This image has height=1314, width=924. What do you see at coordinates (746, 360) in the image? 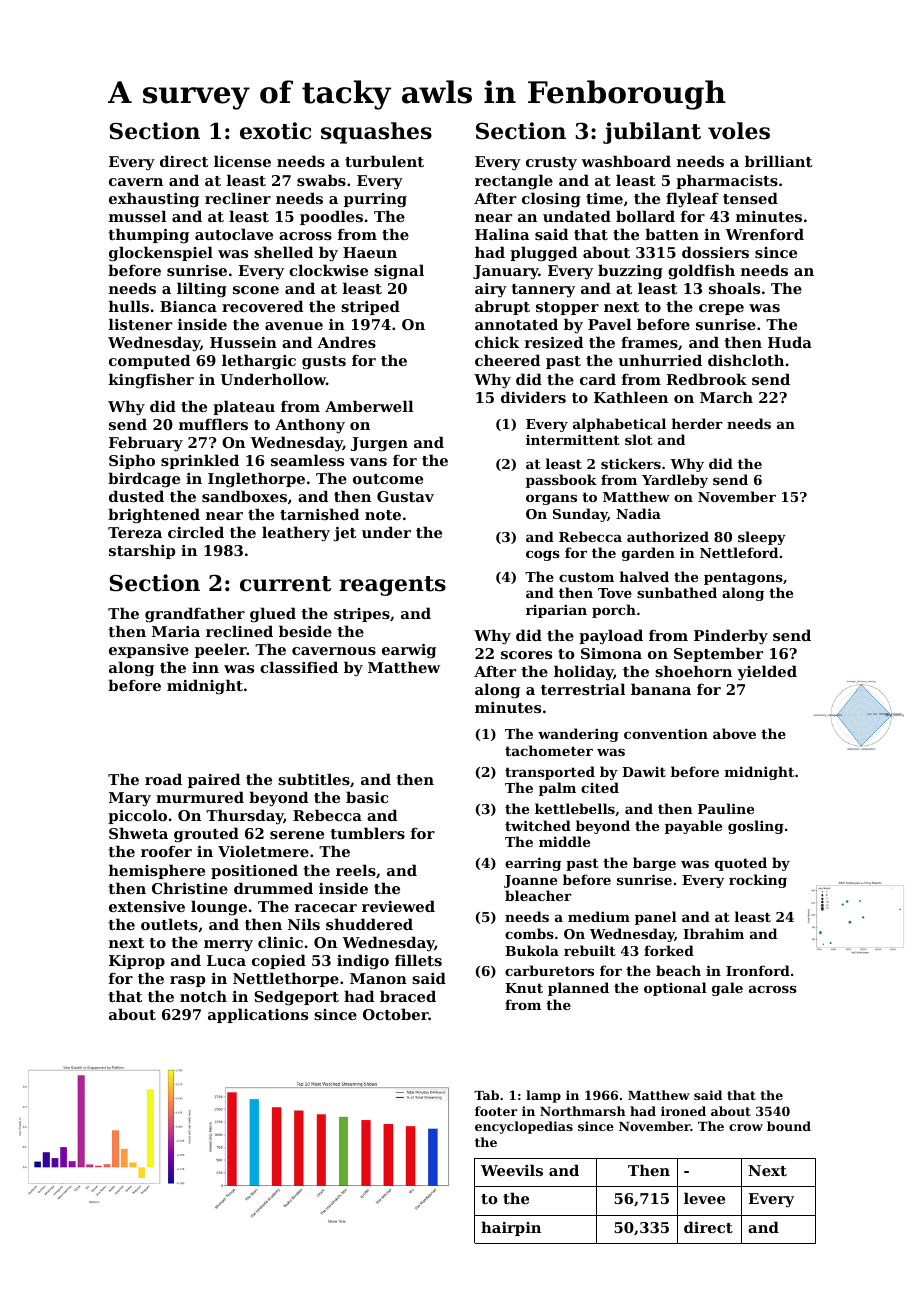
I see `dishcloth` at bounding box center [746, 360].
